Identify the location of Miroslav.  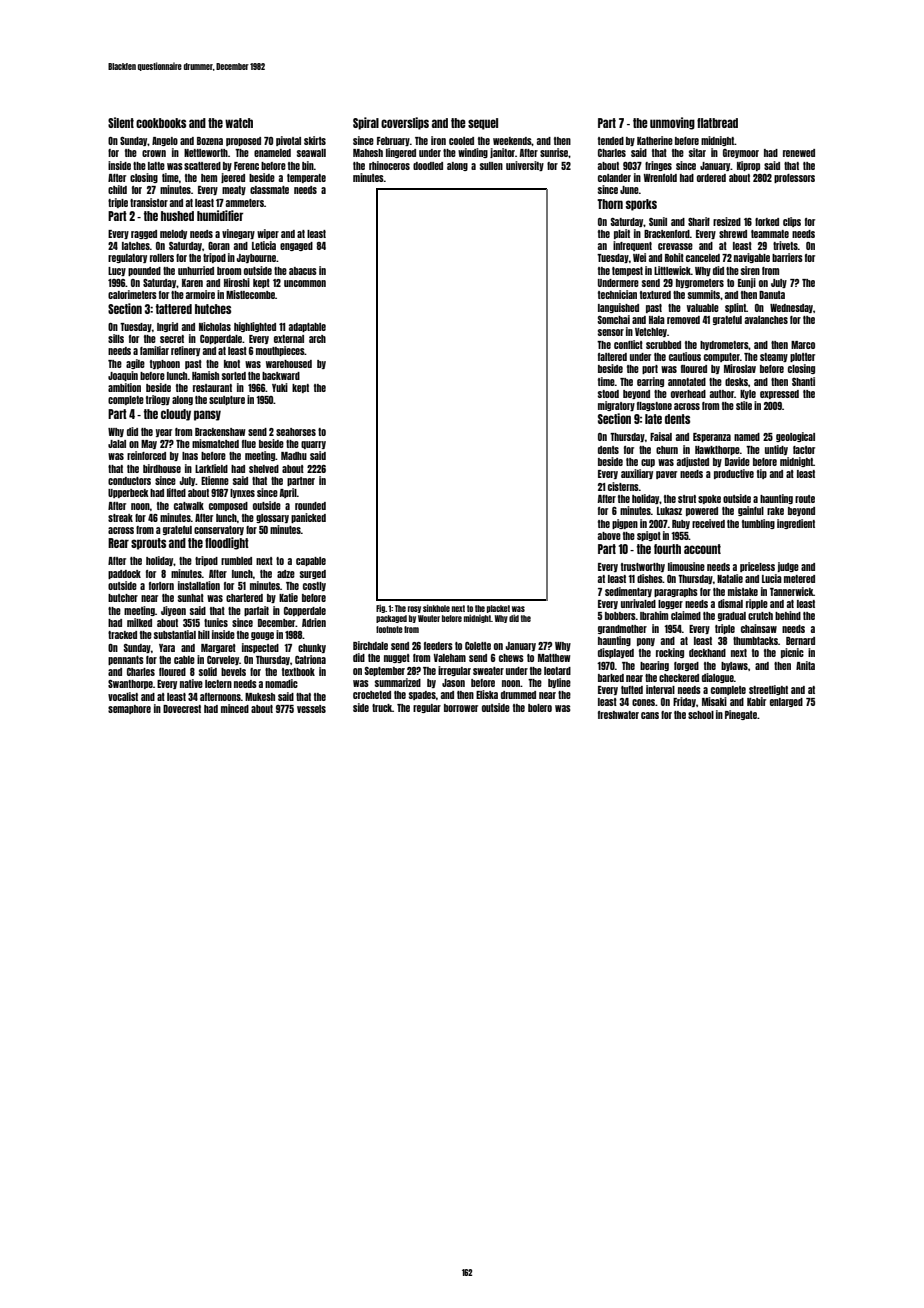
(740, 368).
